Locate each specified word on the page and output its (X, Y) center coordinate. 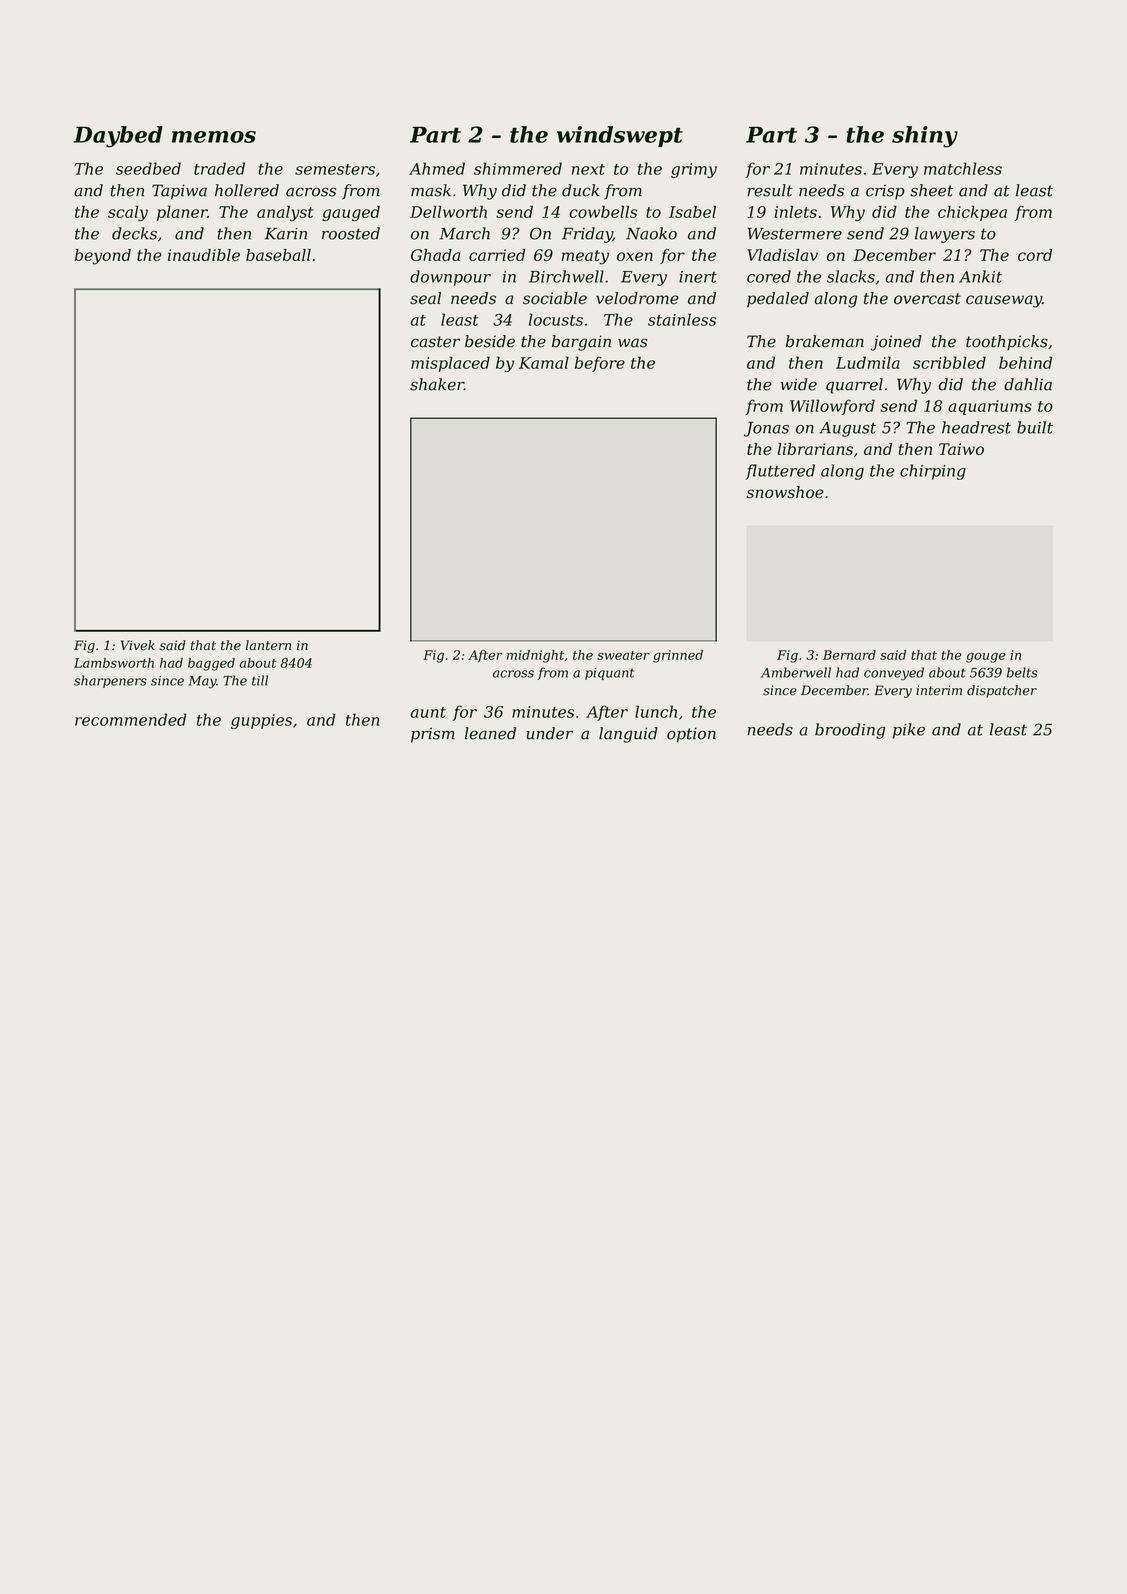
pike (909, 731)
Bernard (849, 655)
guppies (261, 721)
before (600, 364)
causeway (1004, 301)
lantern (268, 645)
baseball (278, 255)
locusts (556, 319)
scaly (128, 213)
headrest (976, 427)
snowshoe (785, 492)
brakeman (825, 341)
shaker (437, 384)
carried (497, 255)
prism (433, 735)
